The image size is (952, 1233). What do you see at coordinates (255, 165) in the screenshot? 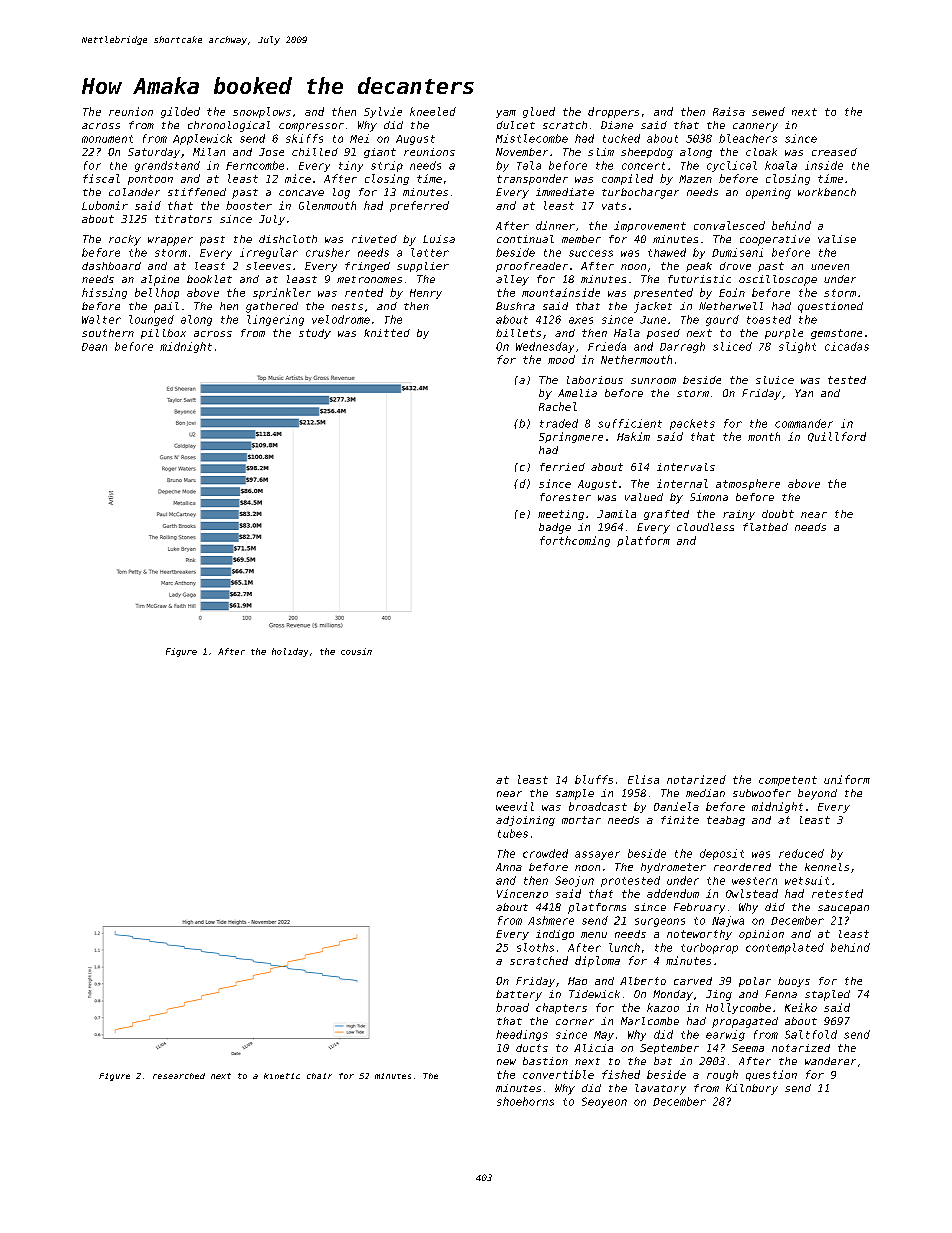
I see `Ferncombe` at bounding box center [255, 165].
